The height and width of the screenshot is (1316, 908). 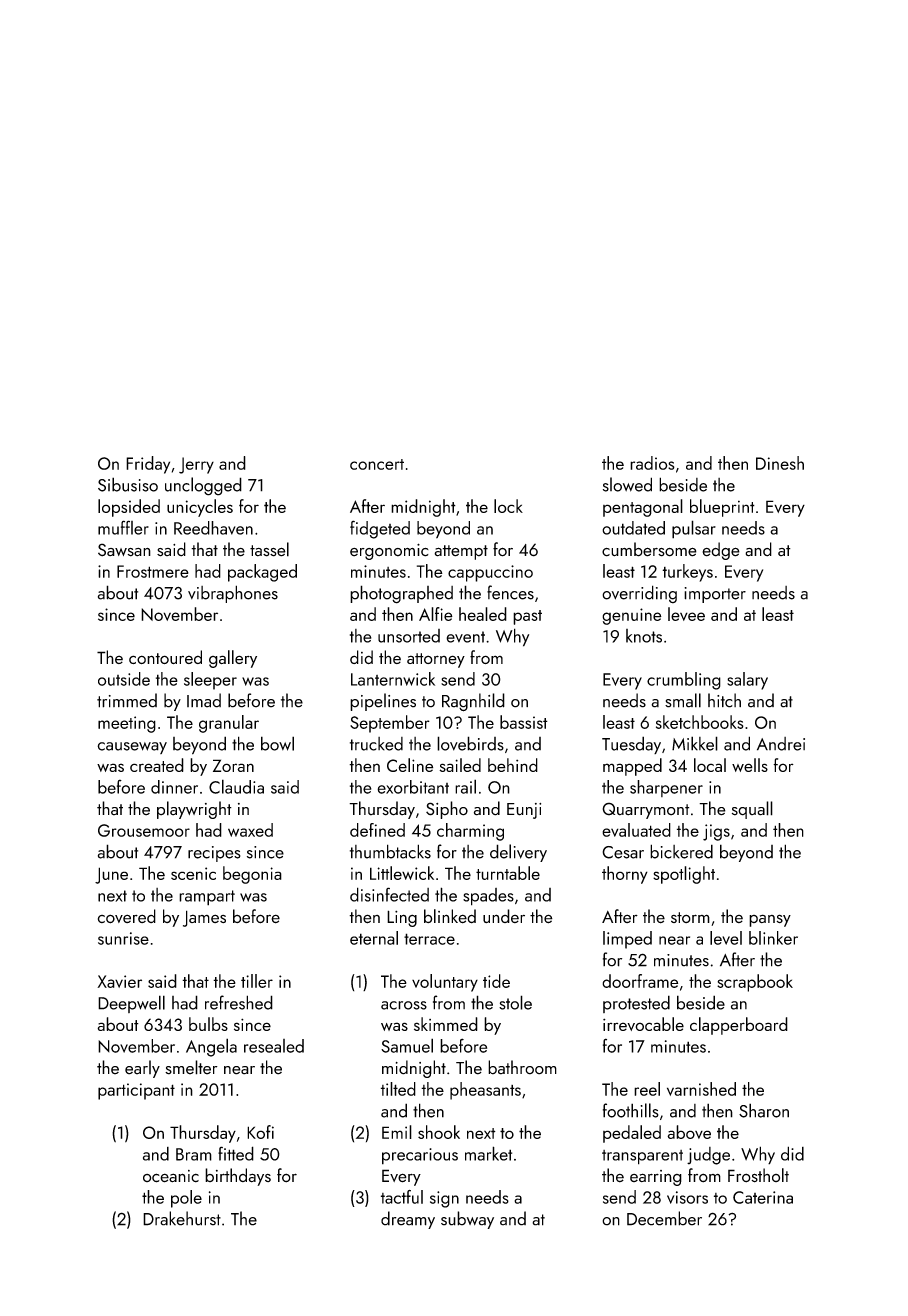 I want to click on Dinesh, so click(x=780, y=463).
